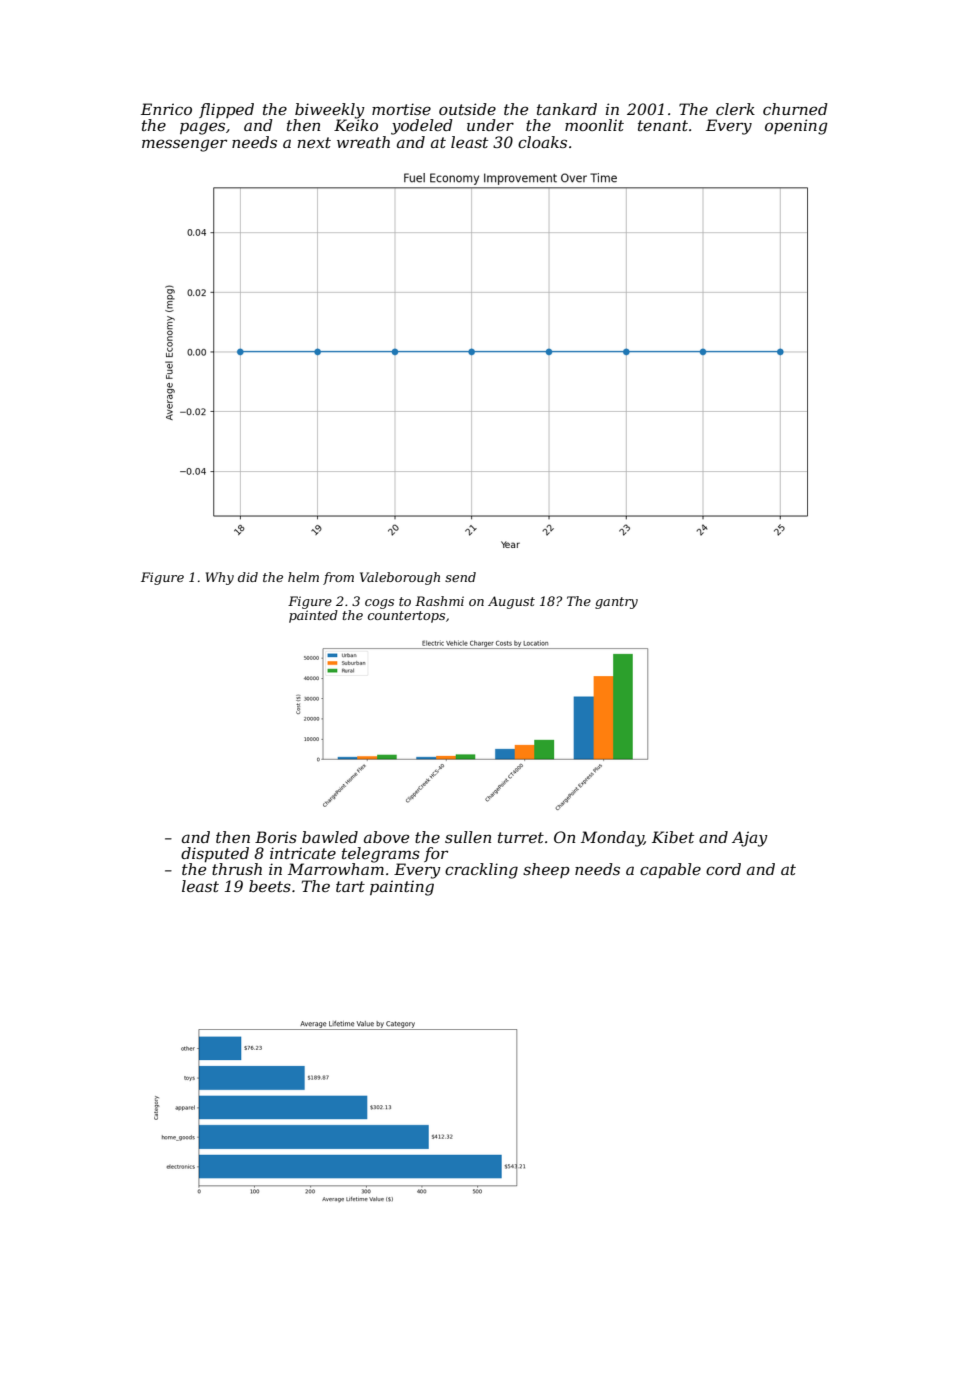 The width and height of the screenshot is (969, 1377). I want to click on helm, so click(303, 577).
